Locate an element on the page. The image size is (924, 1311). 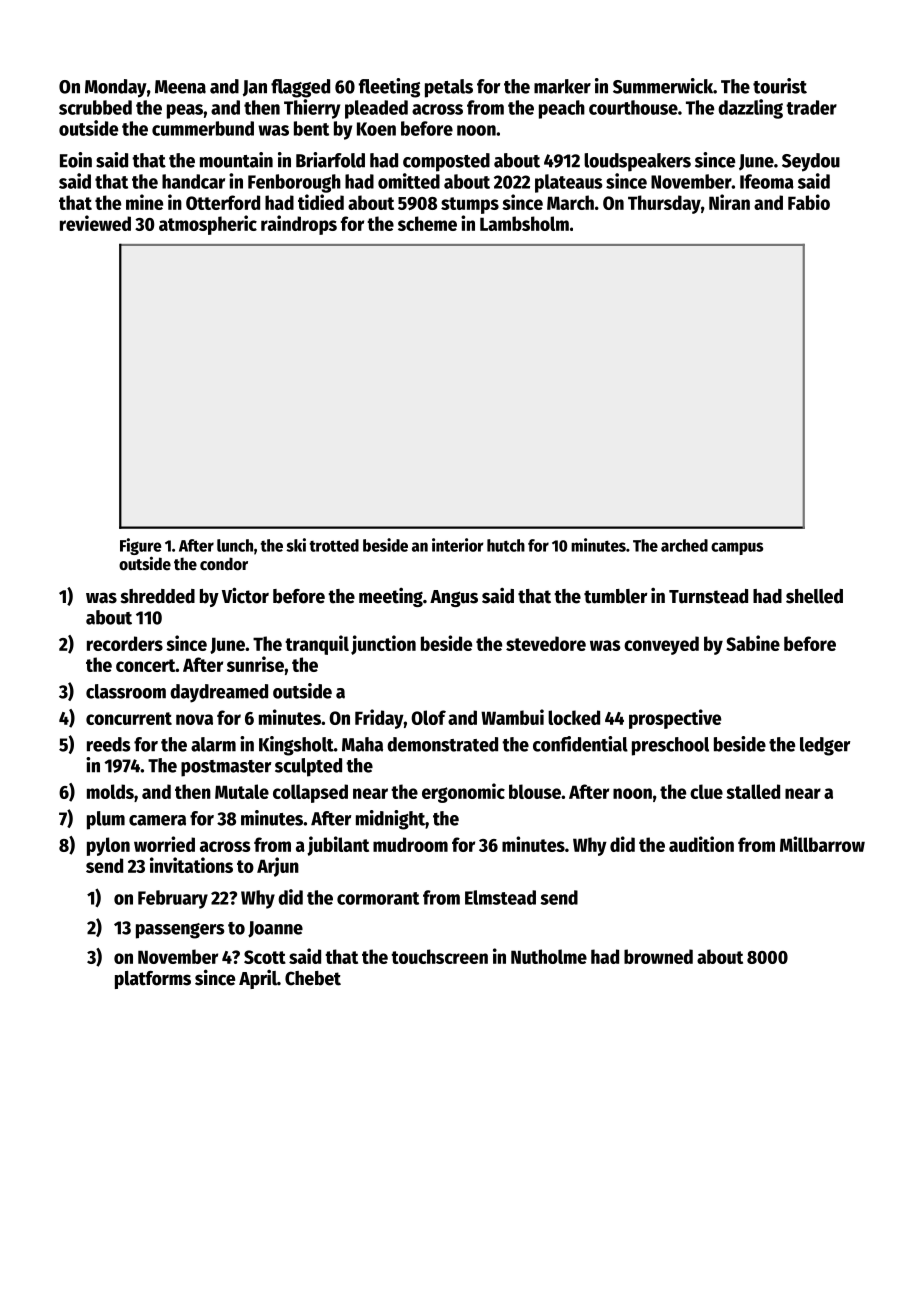
ski is located at coordinates (296, 545).
